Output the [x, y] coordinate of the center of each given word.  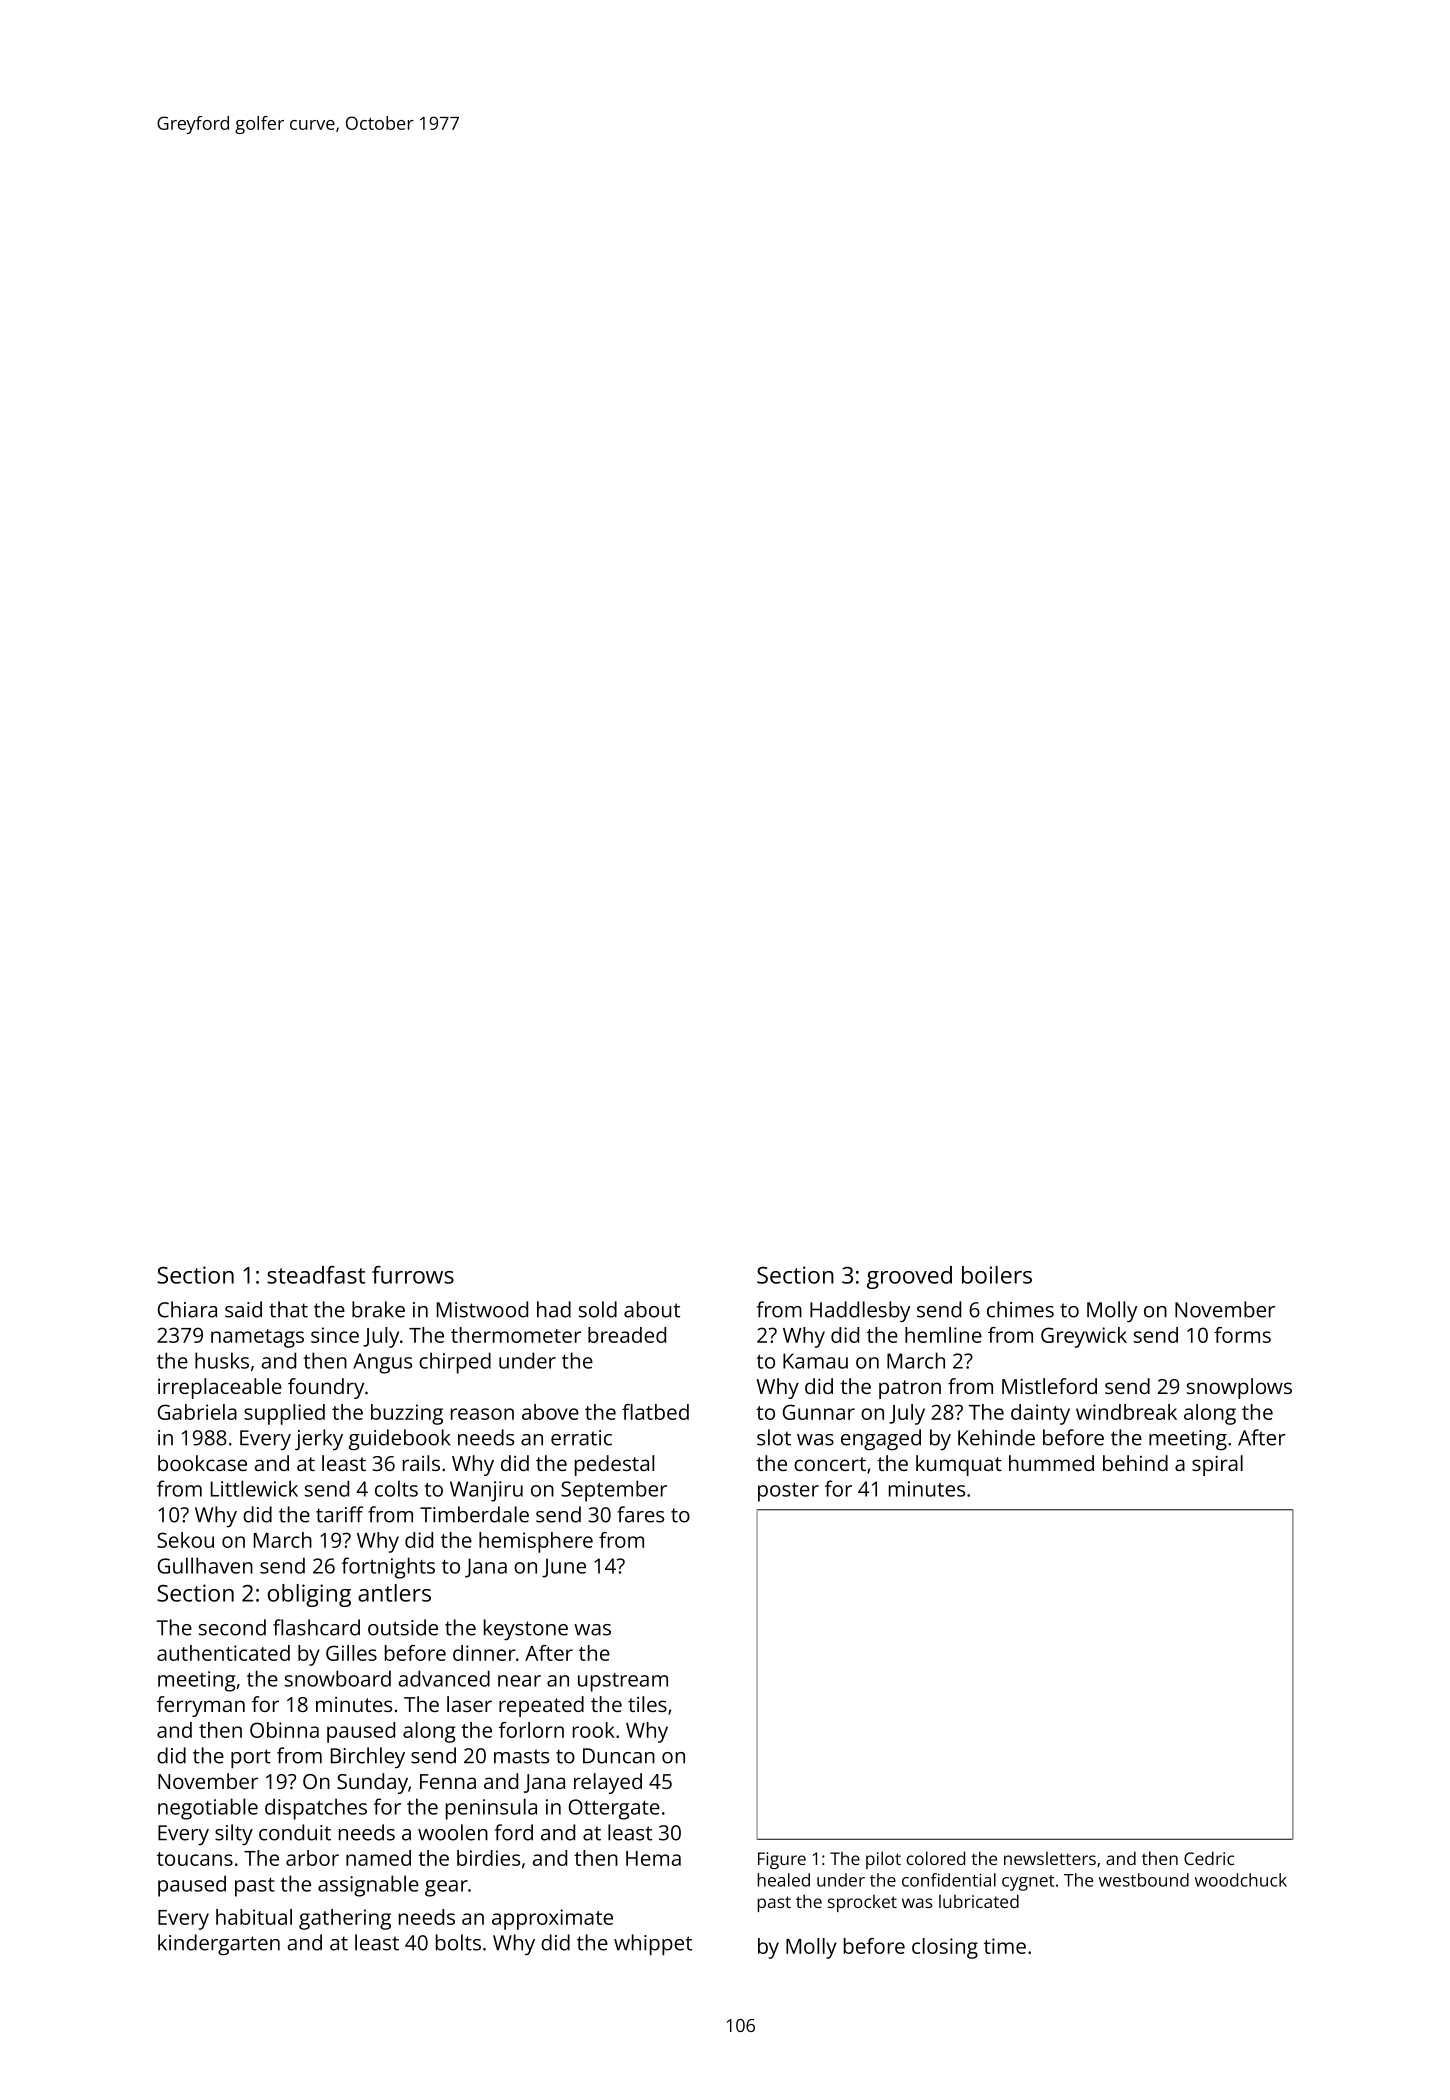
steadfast [316, 1275]
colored [935, 1858]
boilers [997, 1275]
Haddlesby [860, 1312]
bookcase [202, 1463]
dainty [1040, 1414]
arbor [312, 1858]
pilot [883, 1860]
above [550, 1412]
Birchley [368, 1758]
